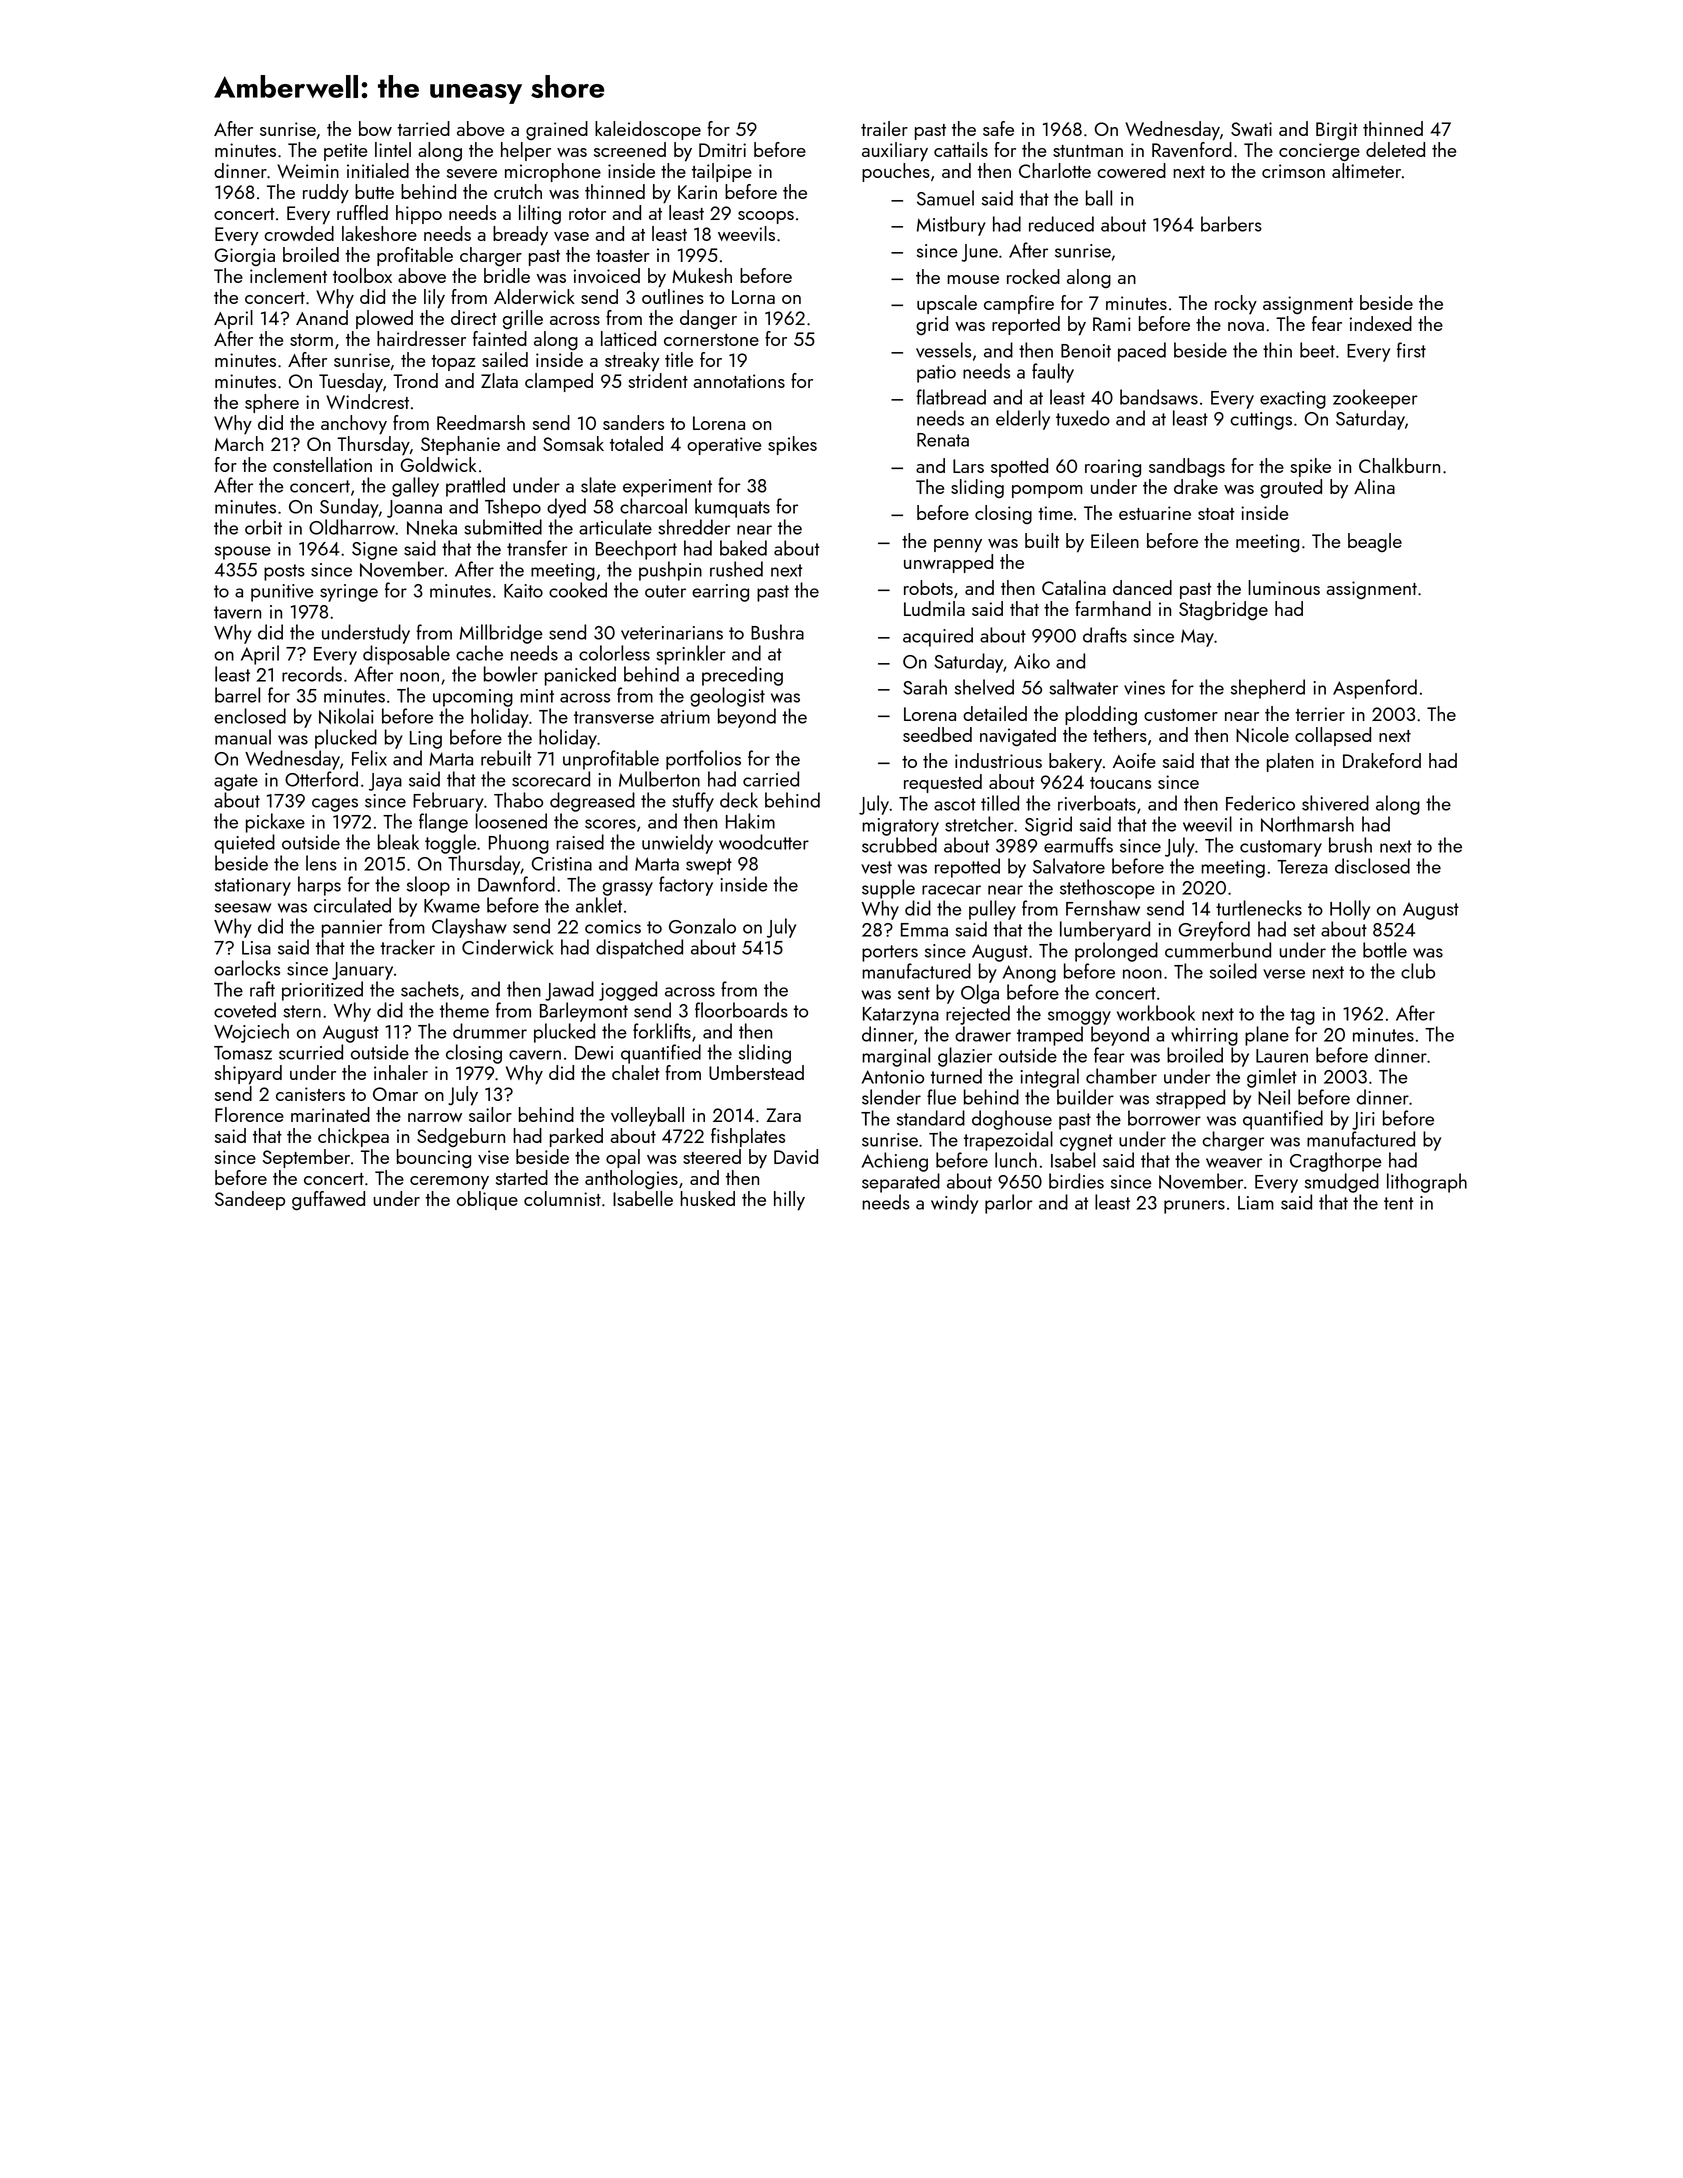 This screenshot has height=2178, width=1683. Describe the element at coordinates (374, 191) in the screenshot. I see `butte` at that location.
